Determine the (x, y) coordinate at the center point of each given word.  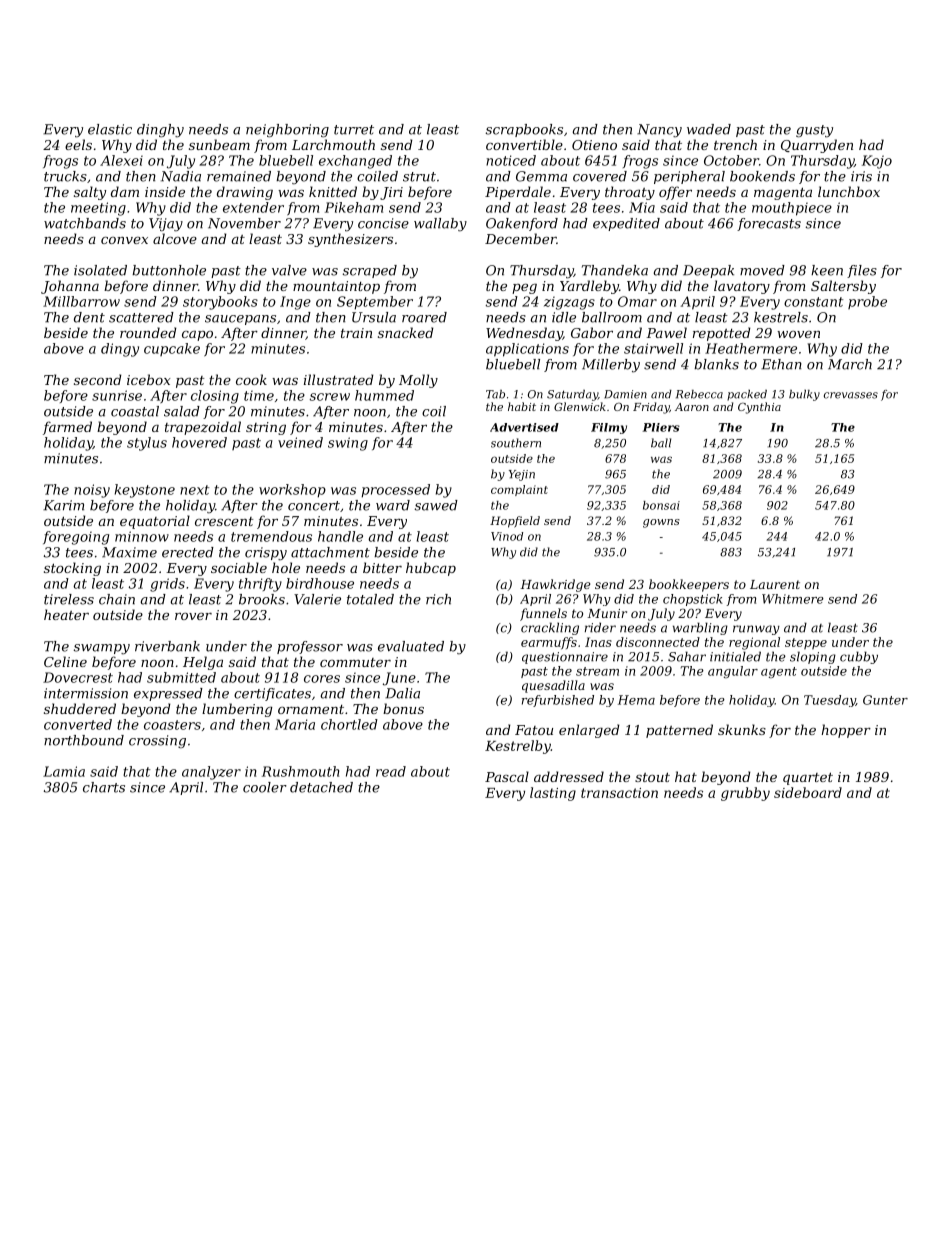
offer (675, 193)
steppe (806, 643)
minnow (142, 536)
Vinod (507, 536)
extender (253, 207)
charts (104, 787)
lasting (553, 794)
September (375, 303)
